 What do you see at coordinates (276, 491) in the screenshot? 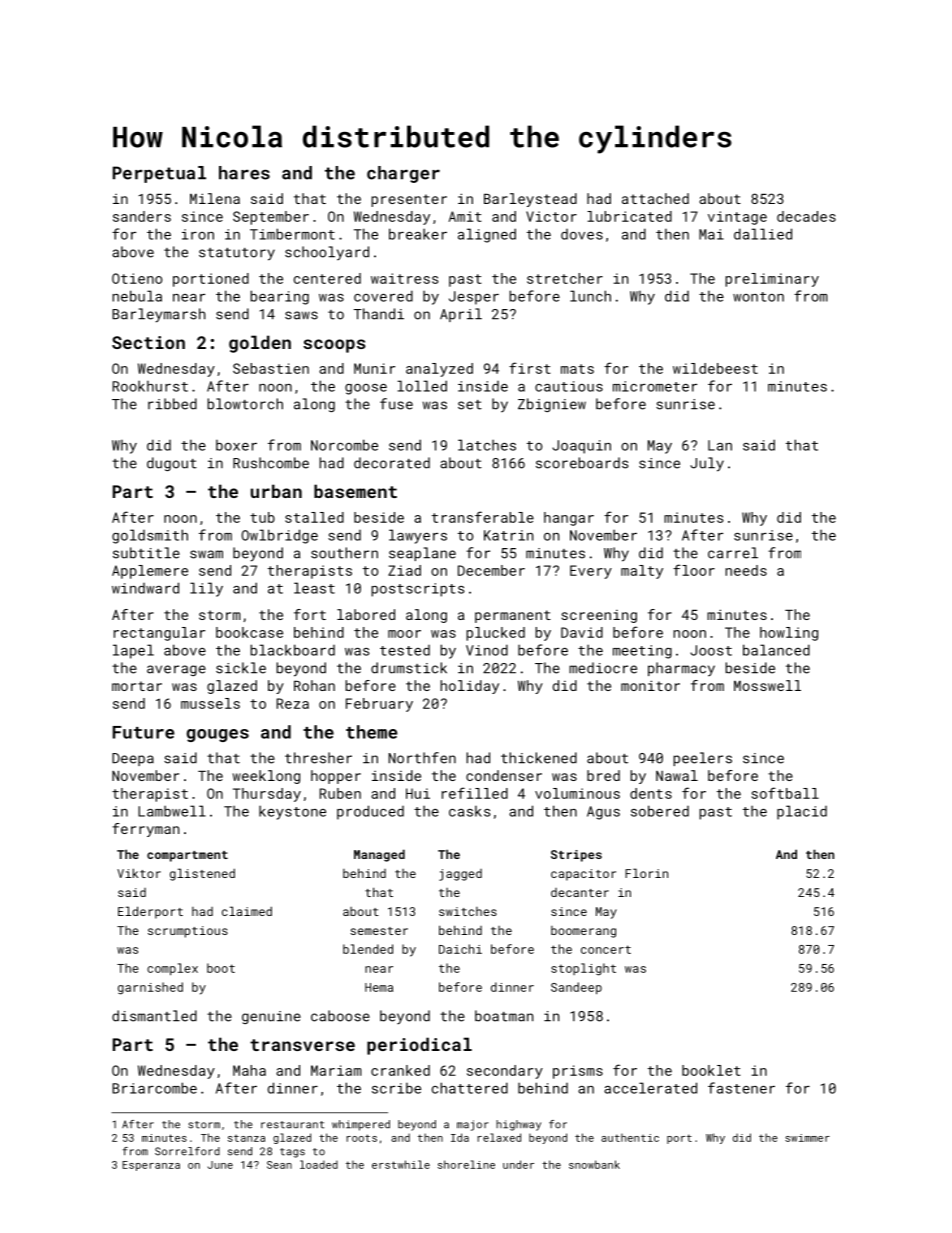
I see `urban` at bounding box center [276, 491].
